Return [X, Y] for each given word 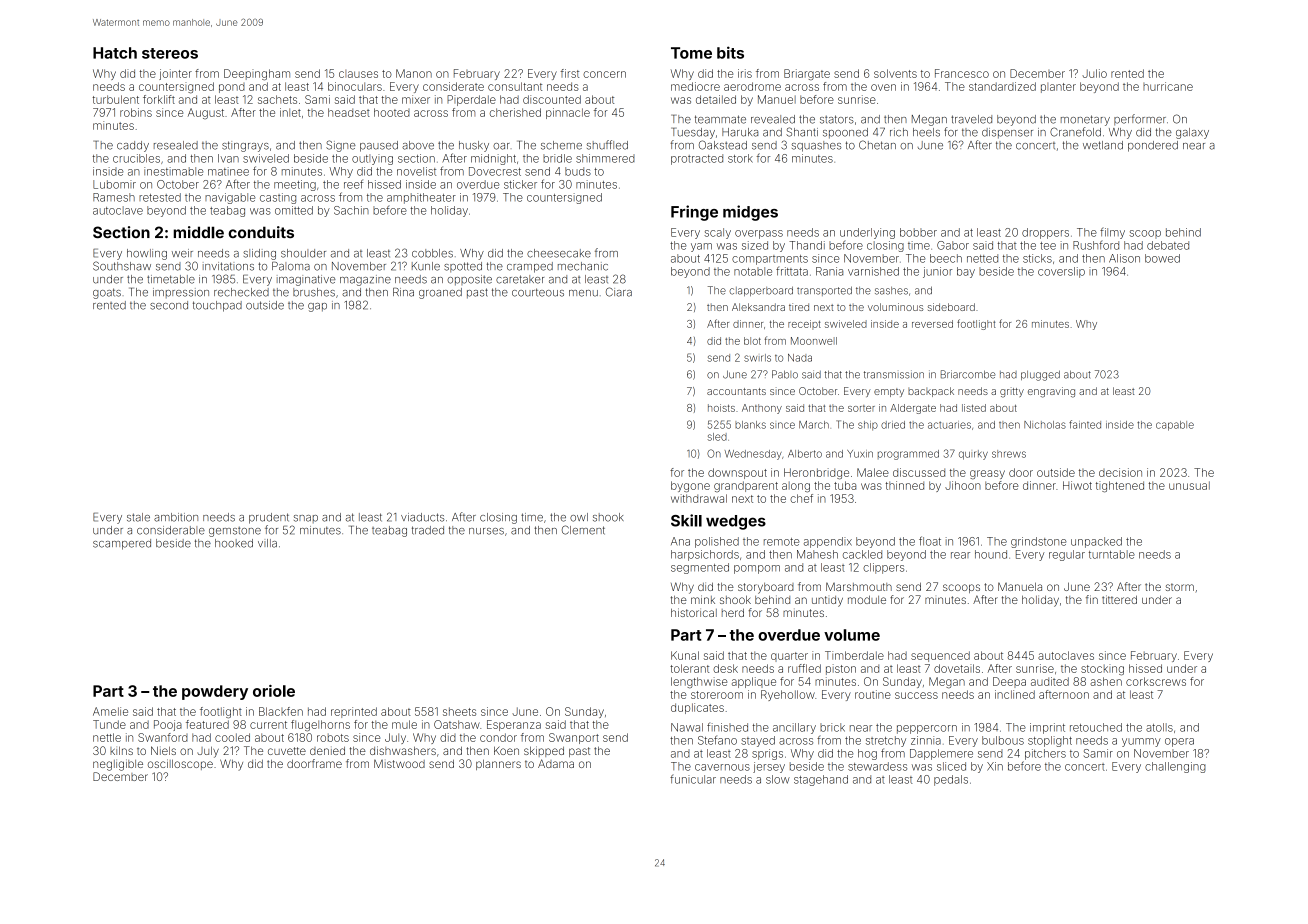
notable [753, 271]
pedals [951, 780]
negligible [118, 765]
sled [717, 437]
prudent [269, 518]
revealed [773, 119]
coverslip [1061, 272]
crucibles [136, 158]
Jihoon [963, 485]
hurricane [1168, 86]
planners [498, 765]
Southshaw [122, 266]
